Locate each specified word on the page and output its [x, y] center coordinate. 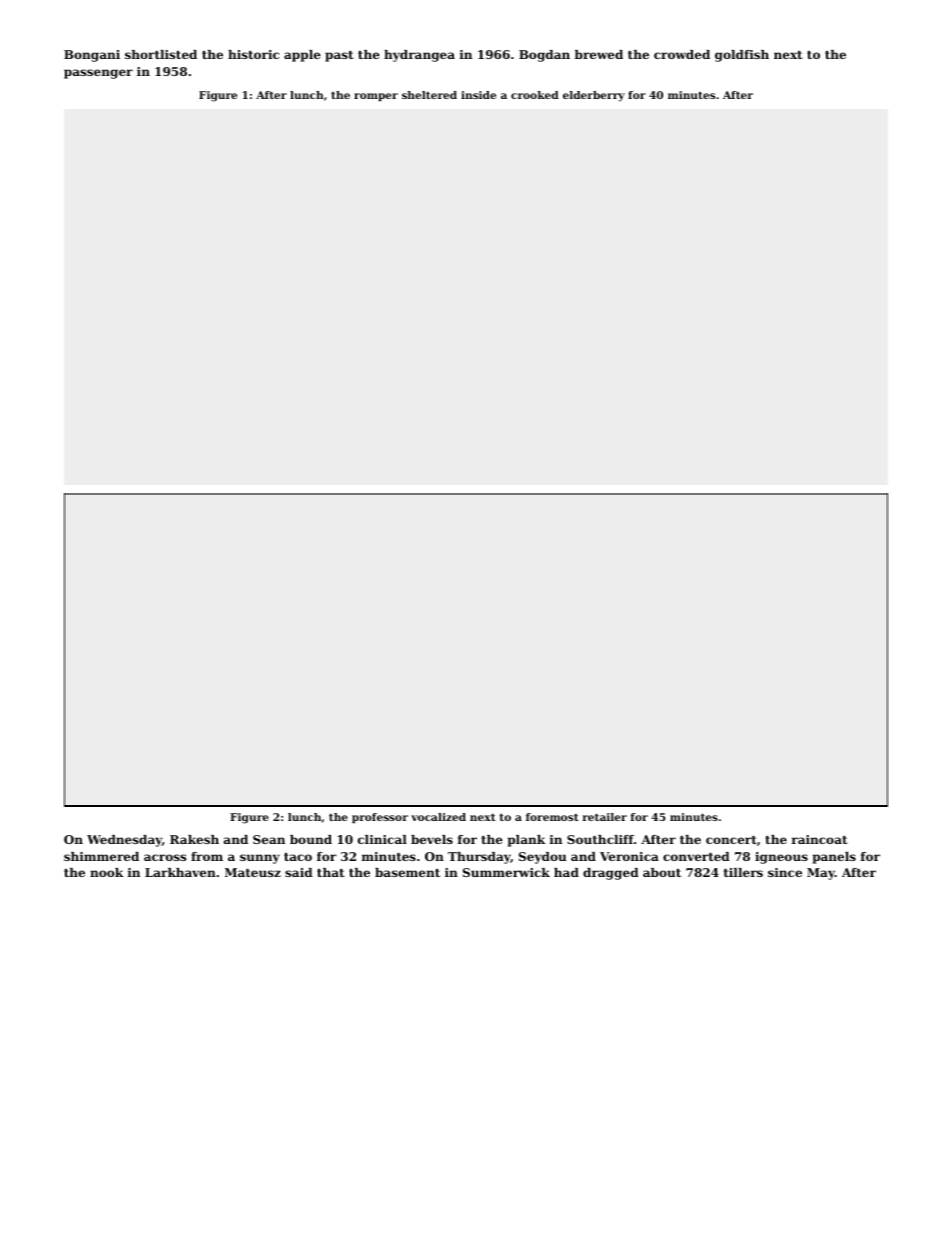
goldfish [742, 56]
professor [380, 818]
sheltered [429, 95]
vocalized [438, 817]
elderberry [594, 96]
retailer [604, 817]
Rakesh [194, 839]
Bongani [92, 56]
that [331, 872]
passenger [98, 74]
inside [478, 95]
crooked [535, 95]
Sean [269, 839]
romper [376, 97]
